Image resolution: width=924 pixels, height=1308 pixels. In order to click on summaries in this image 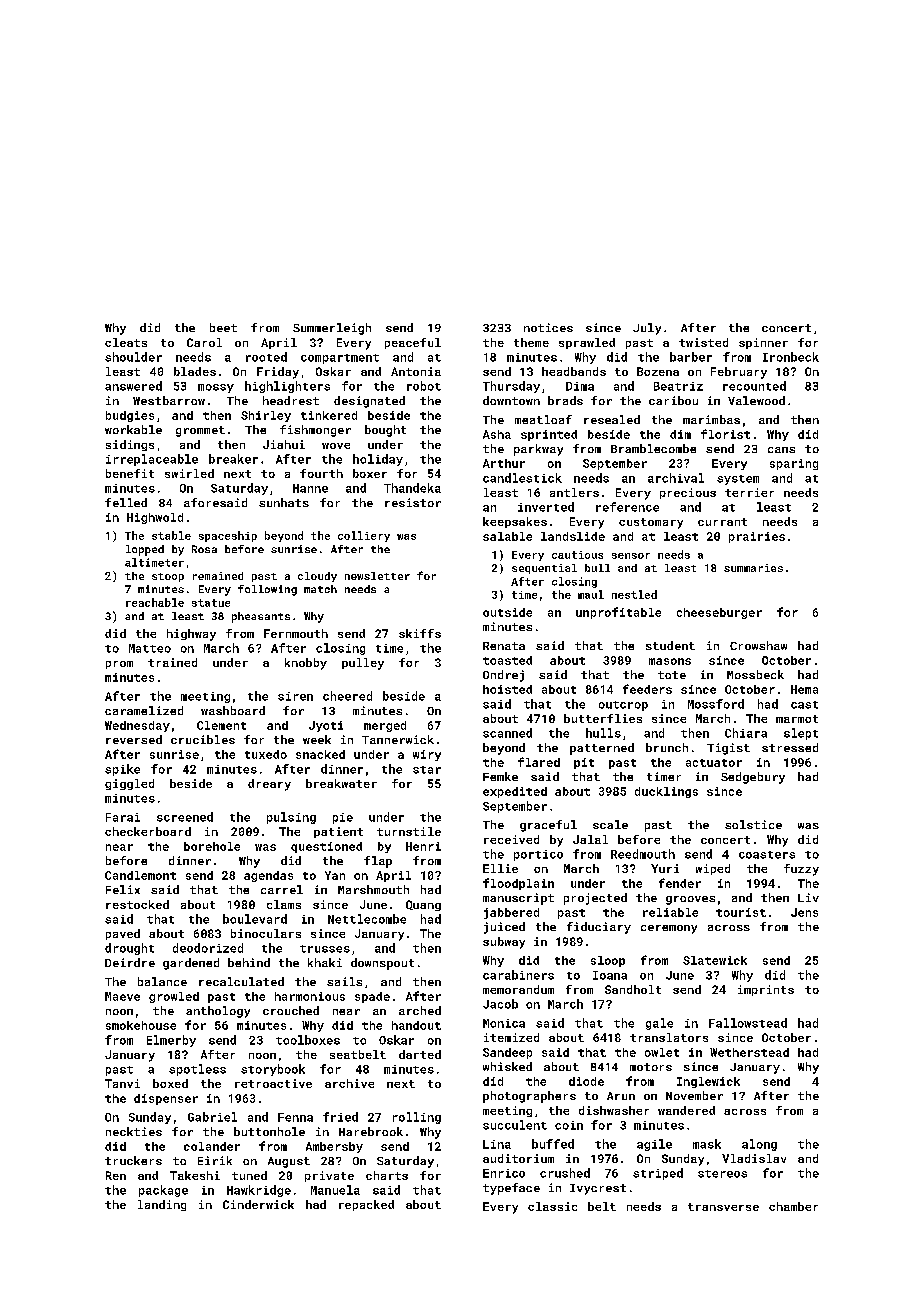, I will do `click(753, 568)`.
